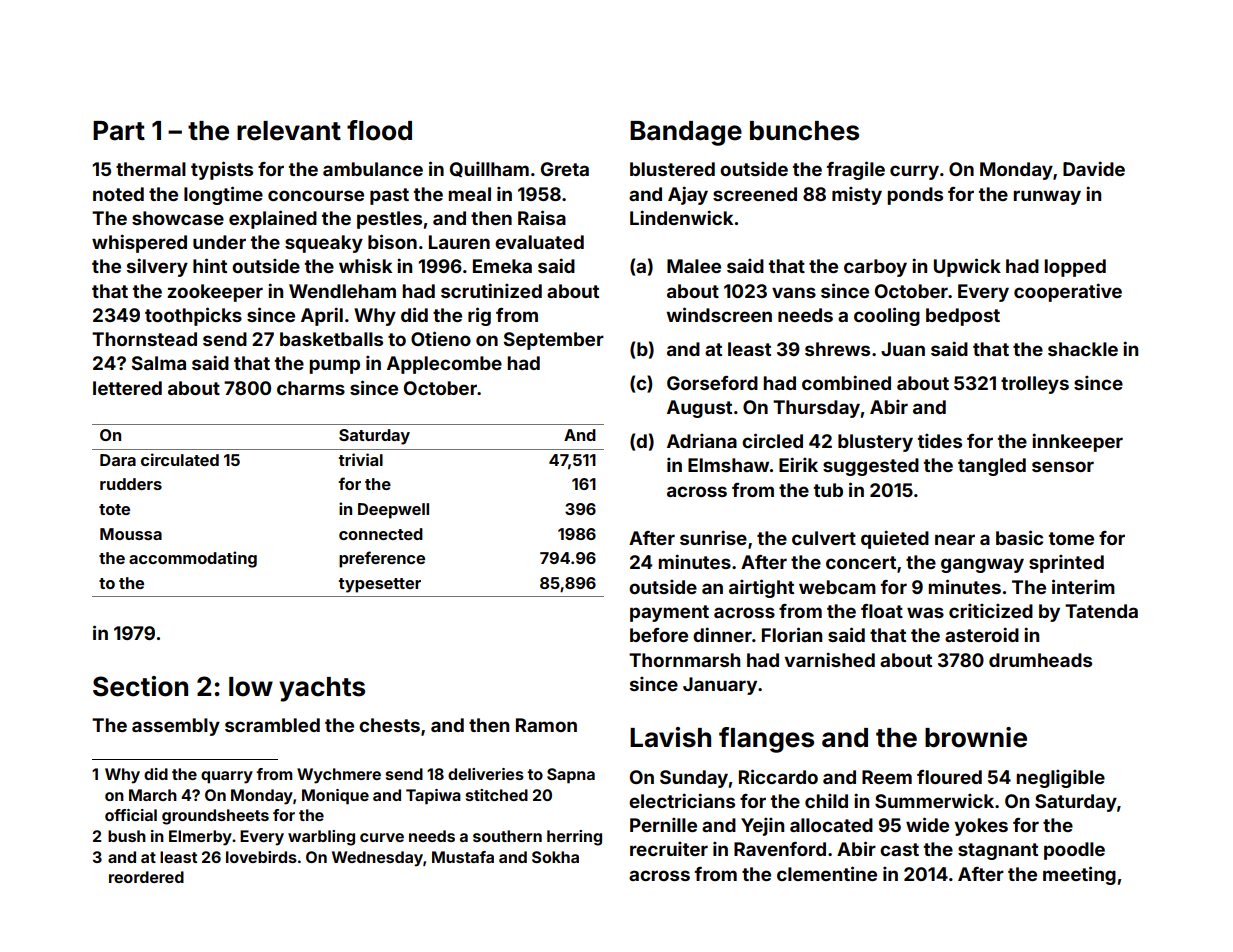 The width and height of the document is (1233, 952). I want to click on Wychmere, so click(339, 776).
